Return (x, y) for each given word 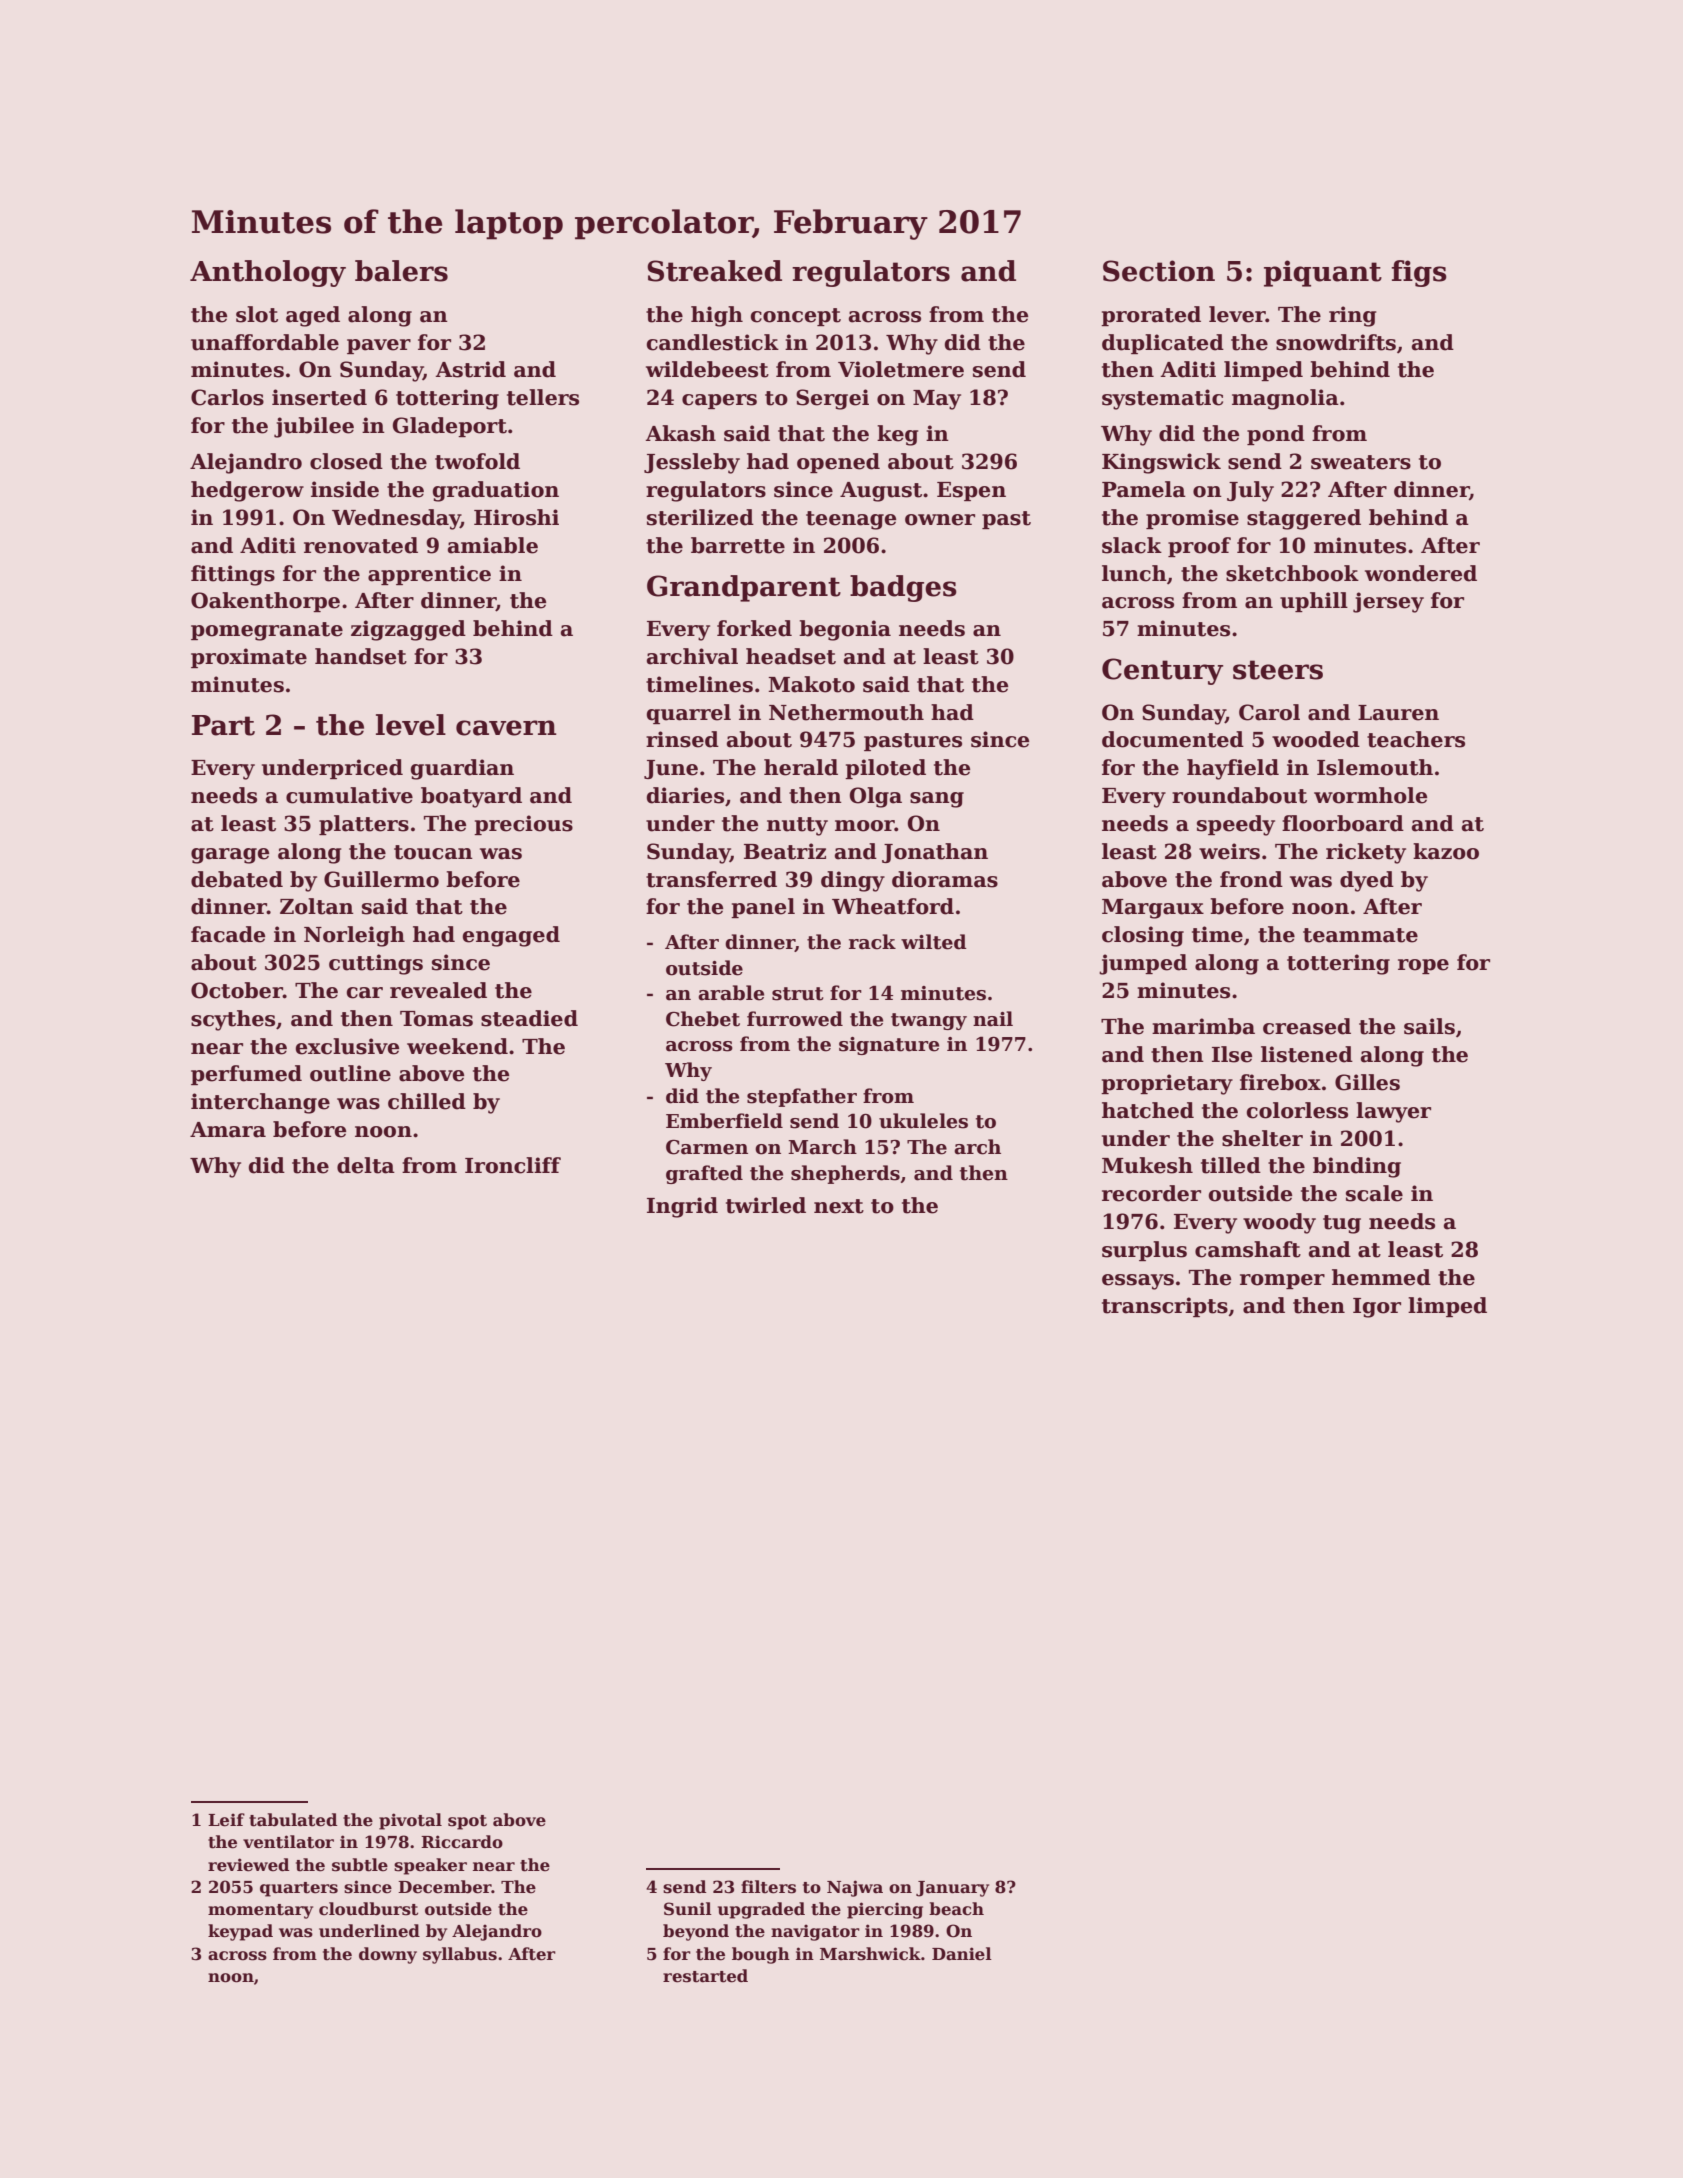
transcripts (1165, 1307)
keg (897, 435)
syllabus (460, 1955)
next (839, 1206)
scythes (233, 1020)
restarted (705, 1976)
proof (1199, 547)
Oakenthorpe (265, 602)
